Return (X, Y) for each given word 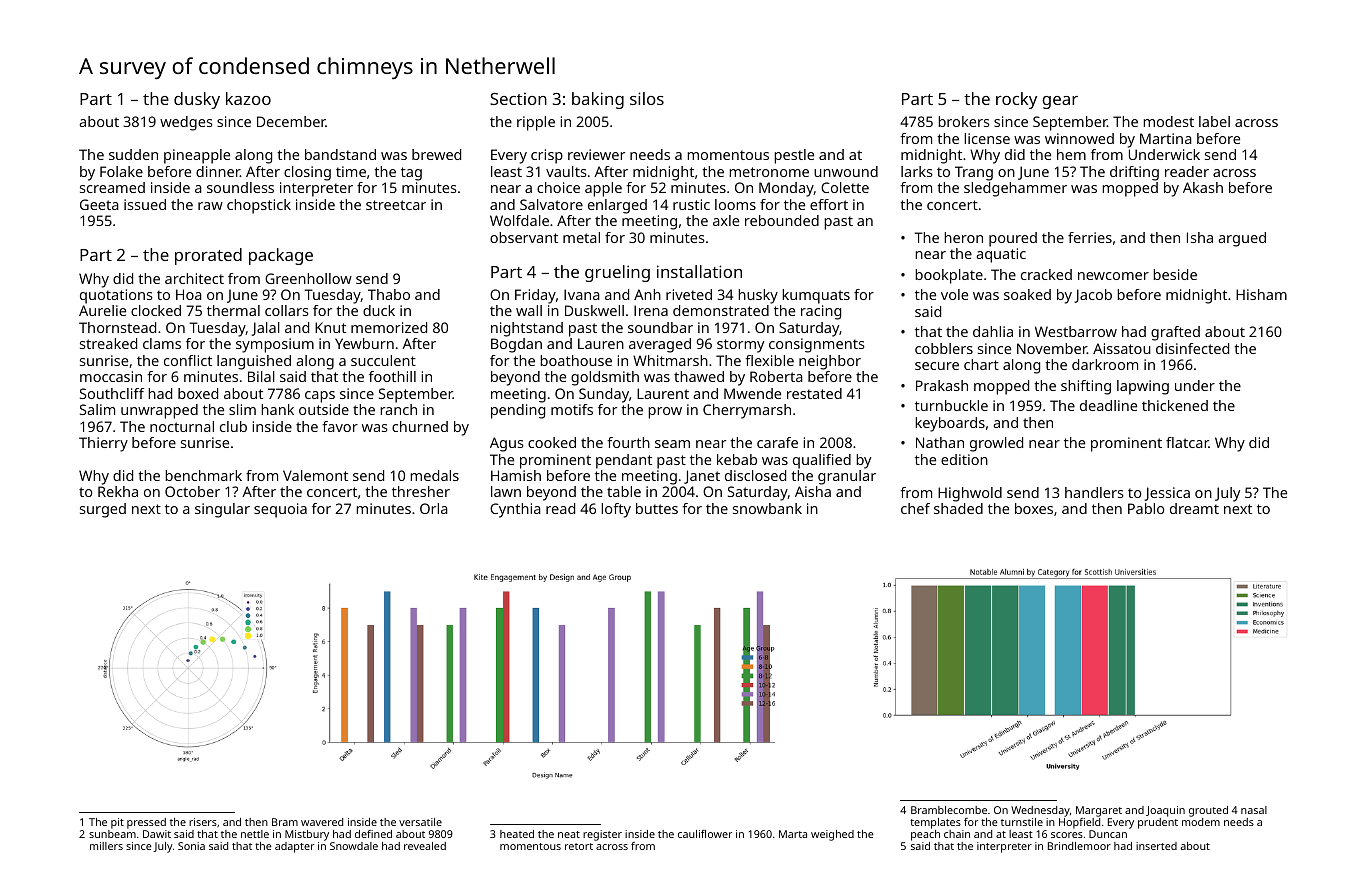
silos (647, 98)
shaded (958, 508)
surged (103, 510)
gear (1060, 102)
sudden (133, 154)
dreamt (1194, 508)
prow (665, 413)
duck (379, 310)
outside (324, 409)
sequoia (280, 510)
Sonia (191, 846)
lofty (616, 510)
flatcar (1187, 442)
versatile (420, 822)
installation (699, 271)
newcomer (1113, 276)
